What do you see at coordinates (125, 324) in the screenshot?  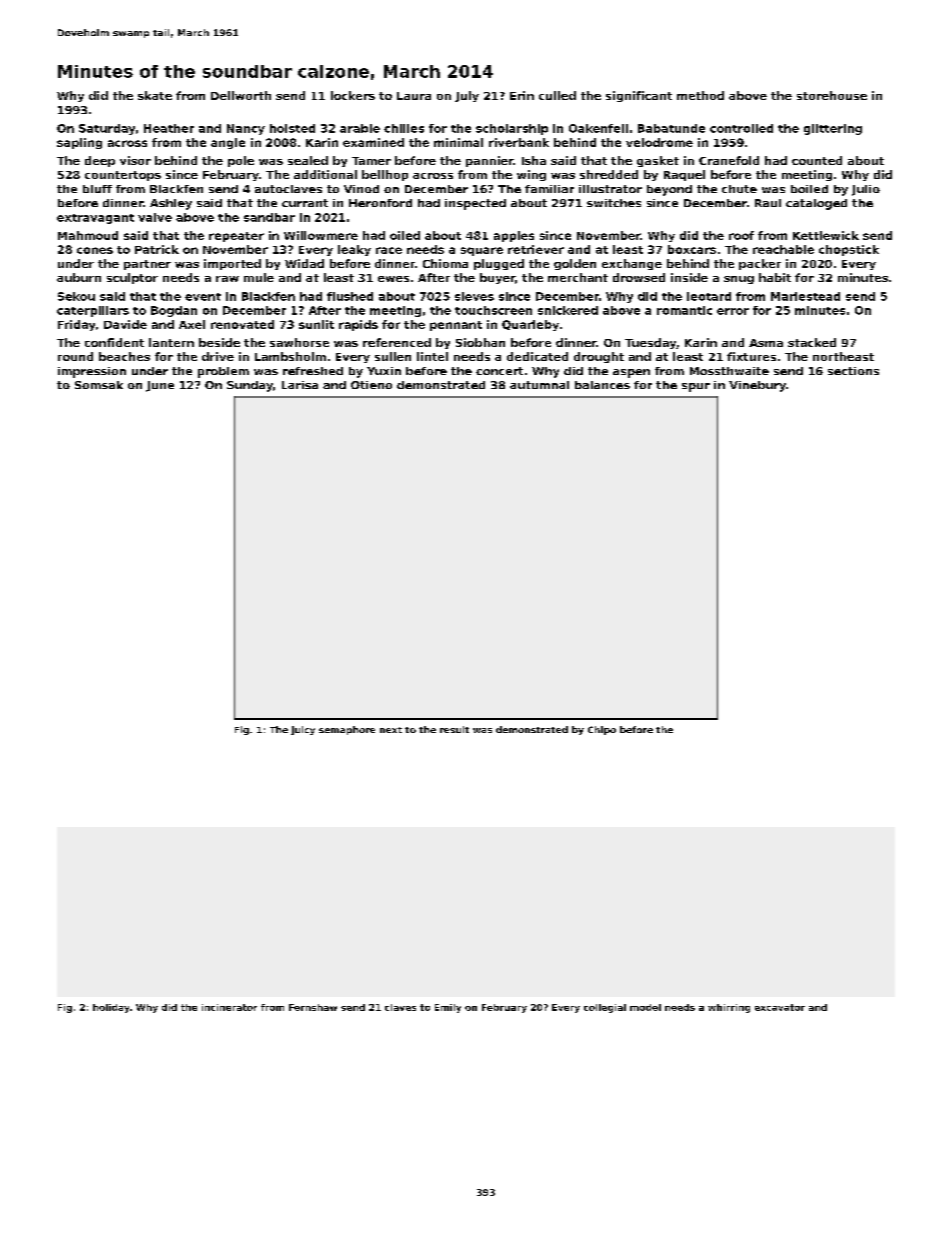 I see `Davide` at bounding box center [125, 324].
